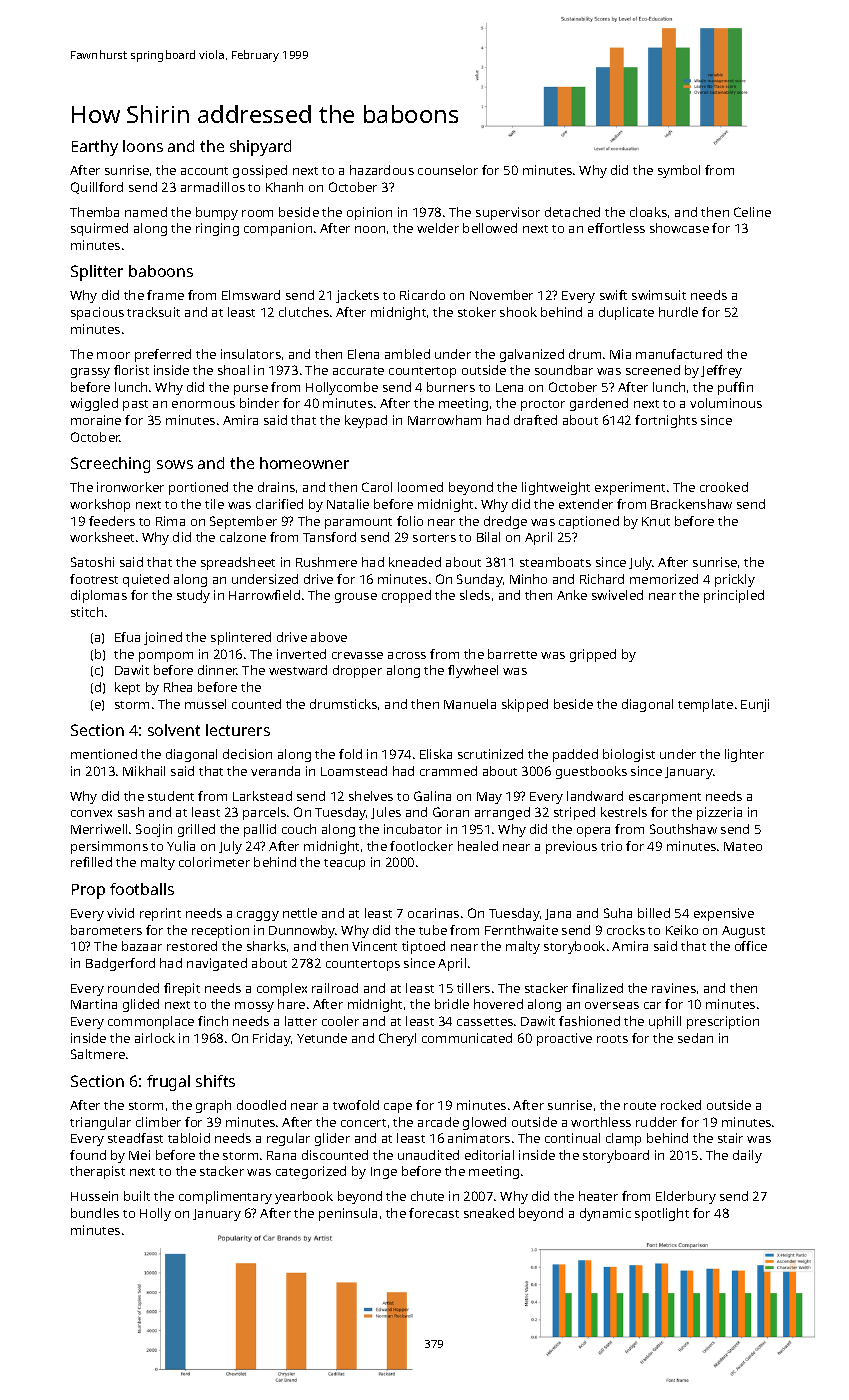  What do you see at coordinates (415, 562) in the screenshot?
I see `kneaded` at bounding box center [415, 562].
